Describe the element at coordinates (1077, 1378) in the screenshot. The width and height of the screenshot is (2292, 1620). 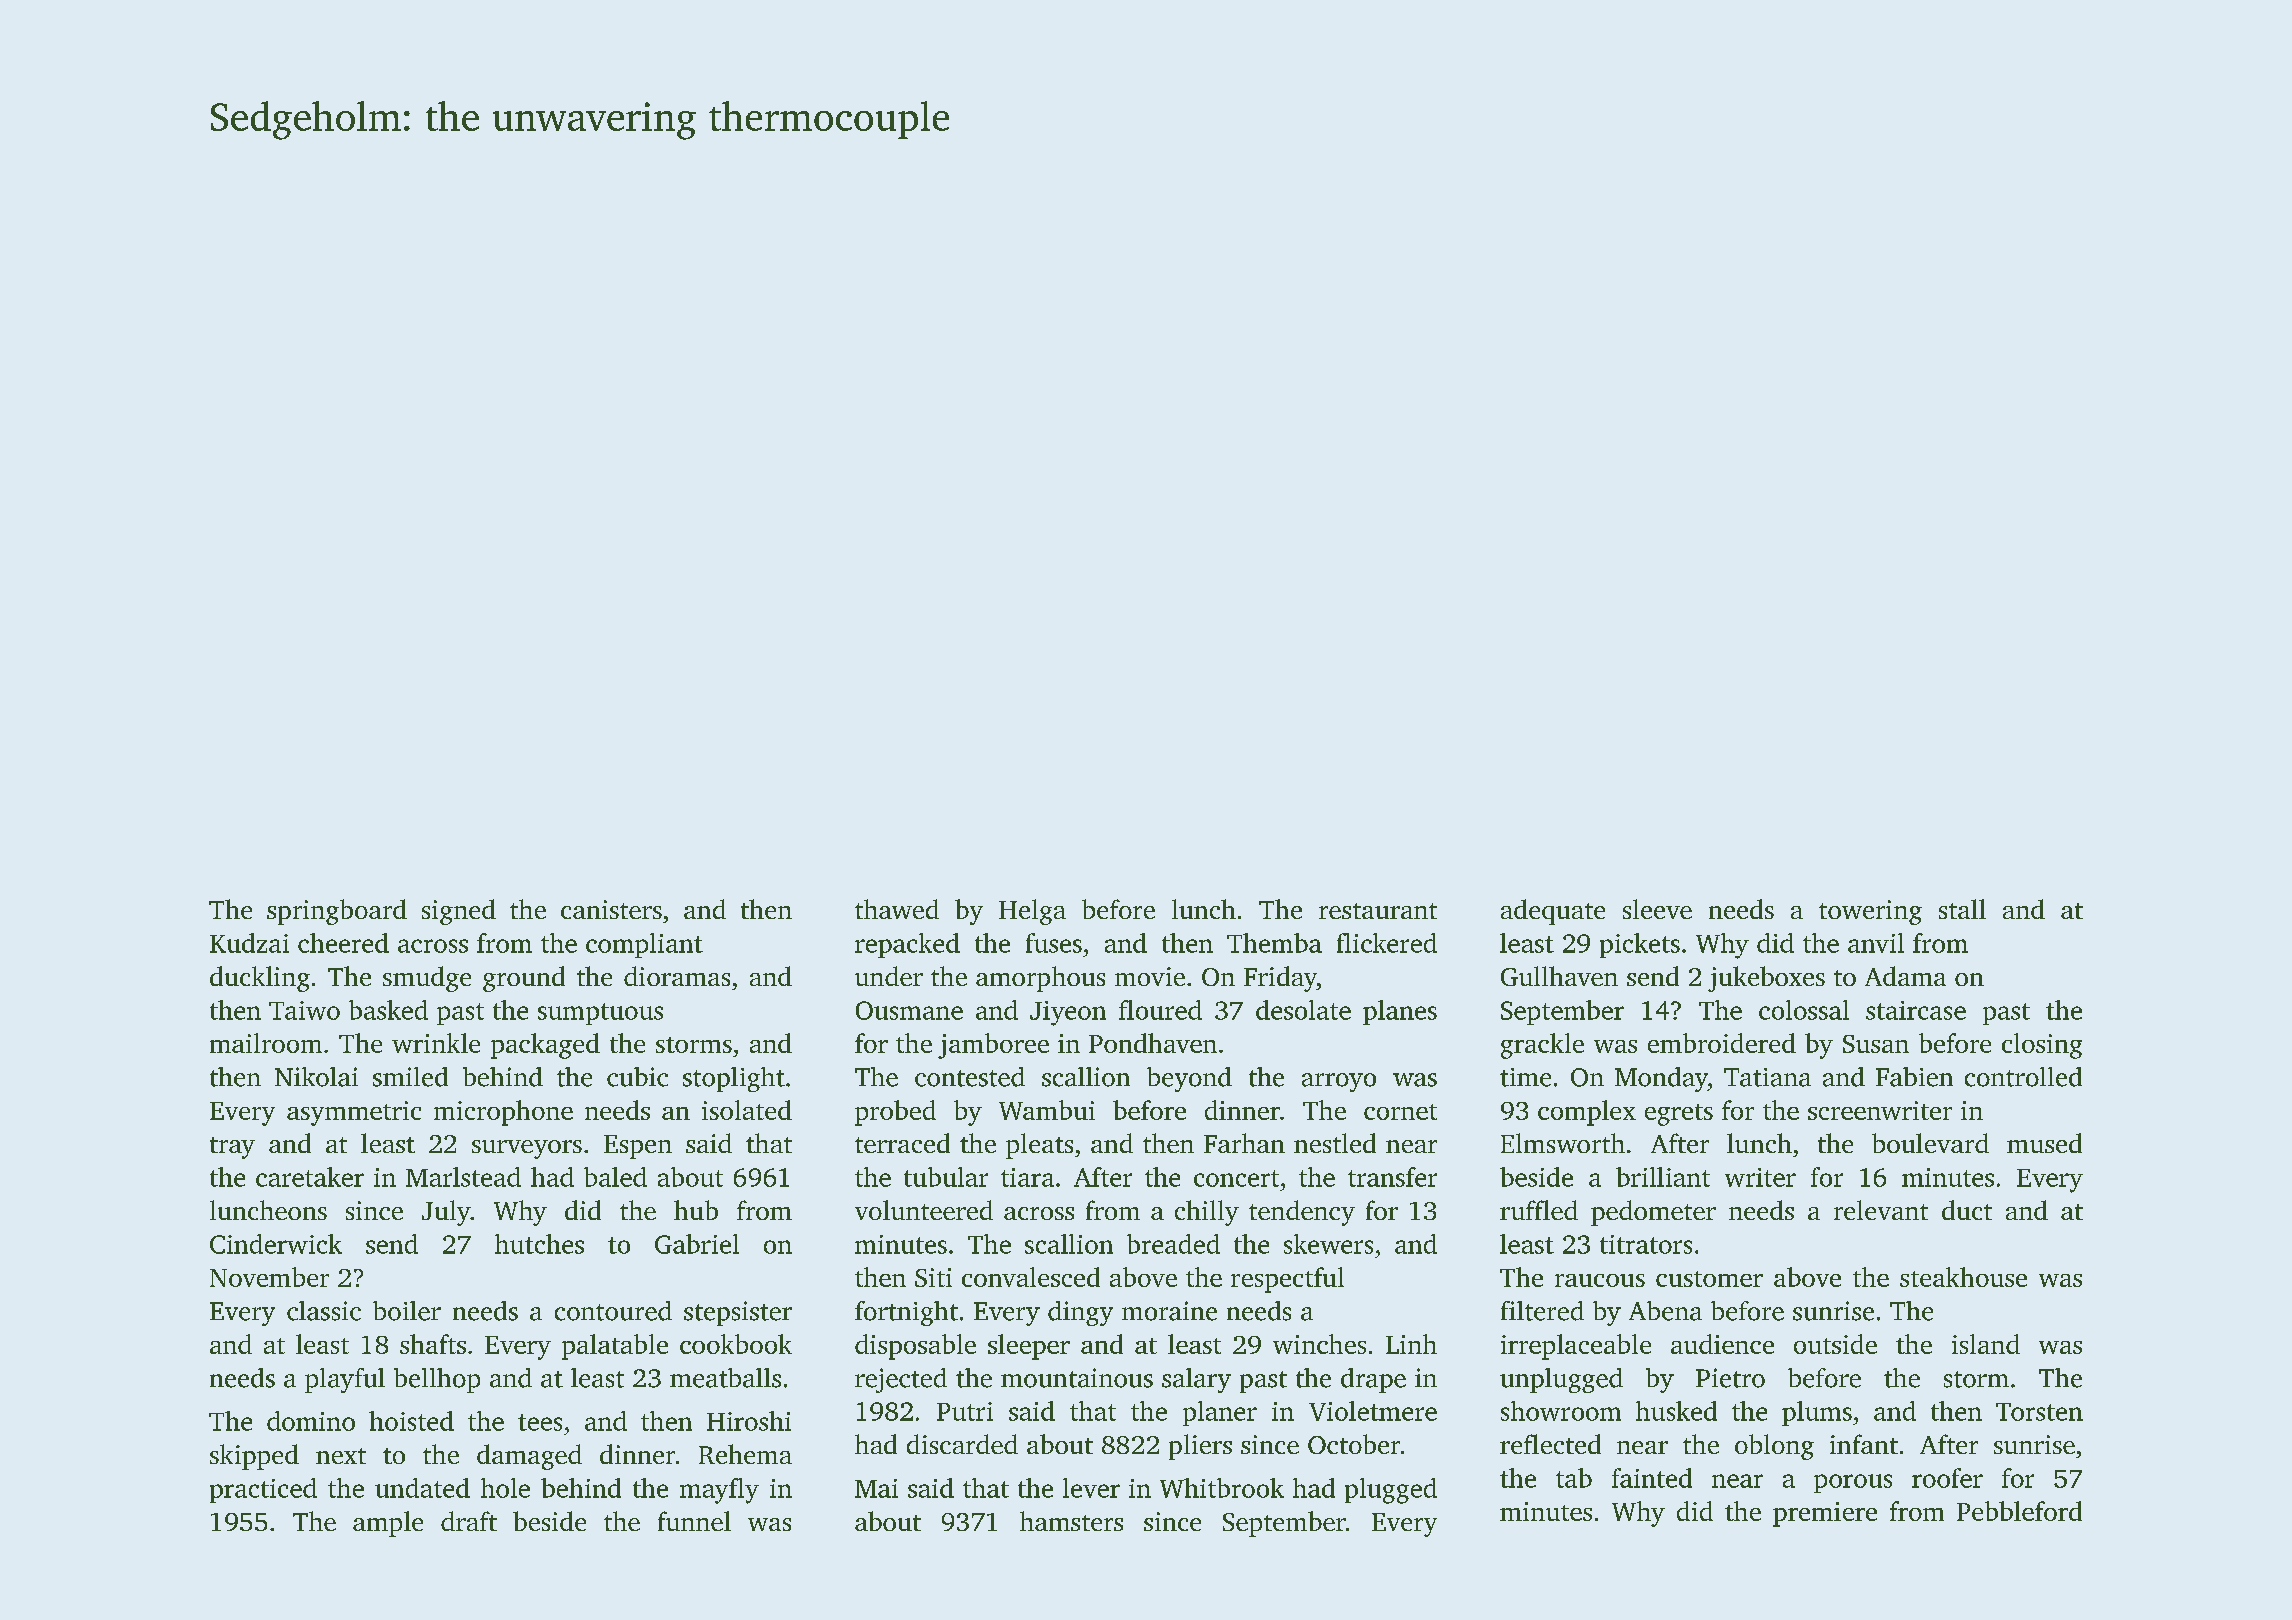
I see `mountainous` at that location.
